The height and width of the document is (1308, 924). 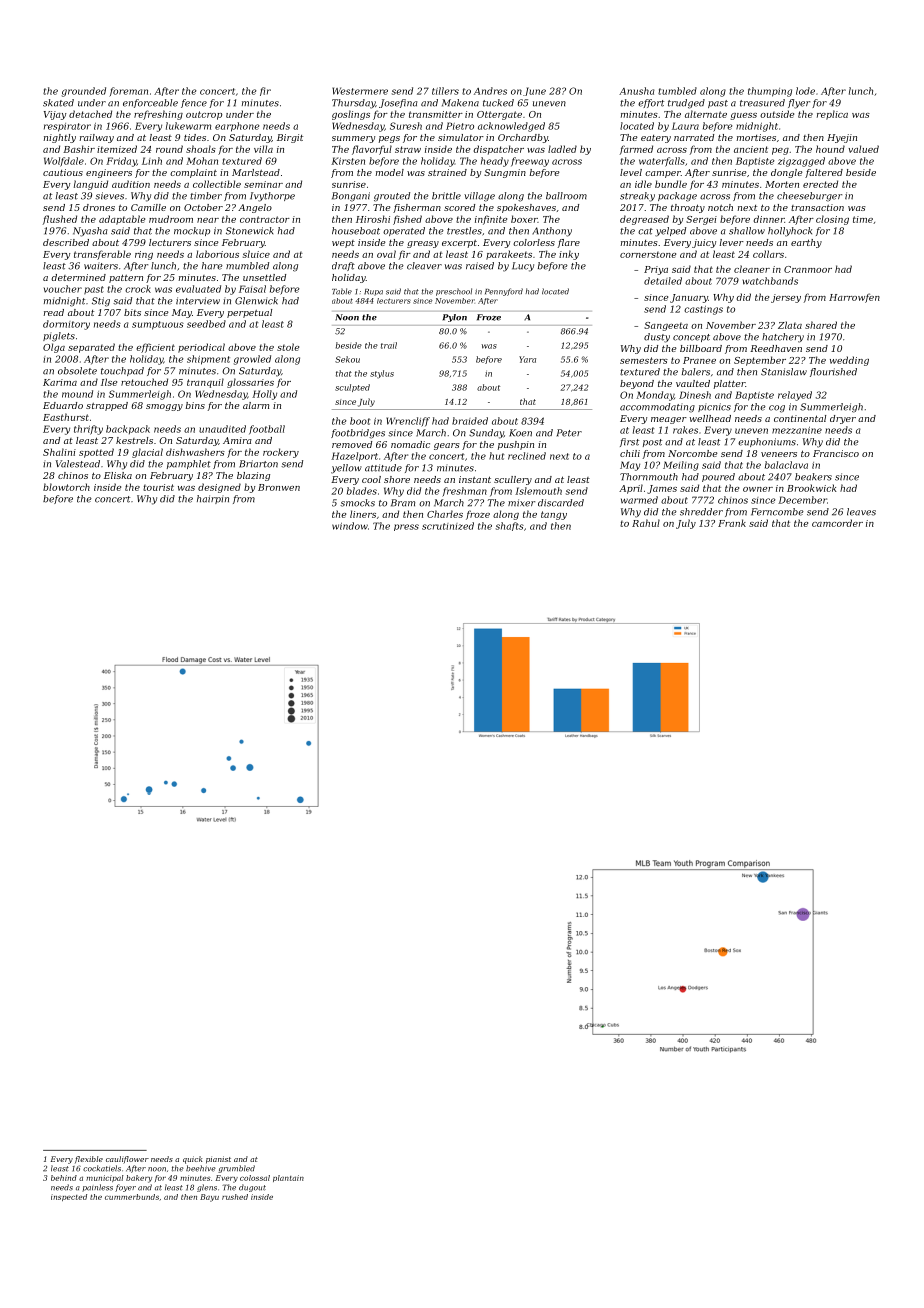 What do you see at coordinates (756, 137) in the document?
I see `mortises` at bounding box center [756, 137].
